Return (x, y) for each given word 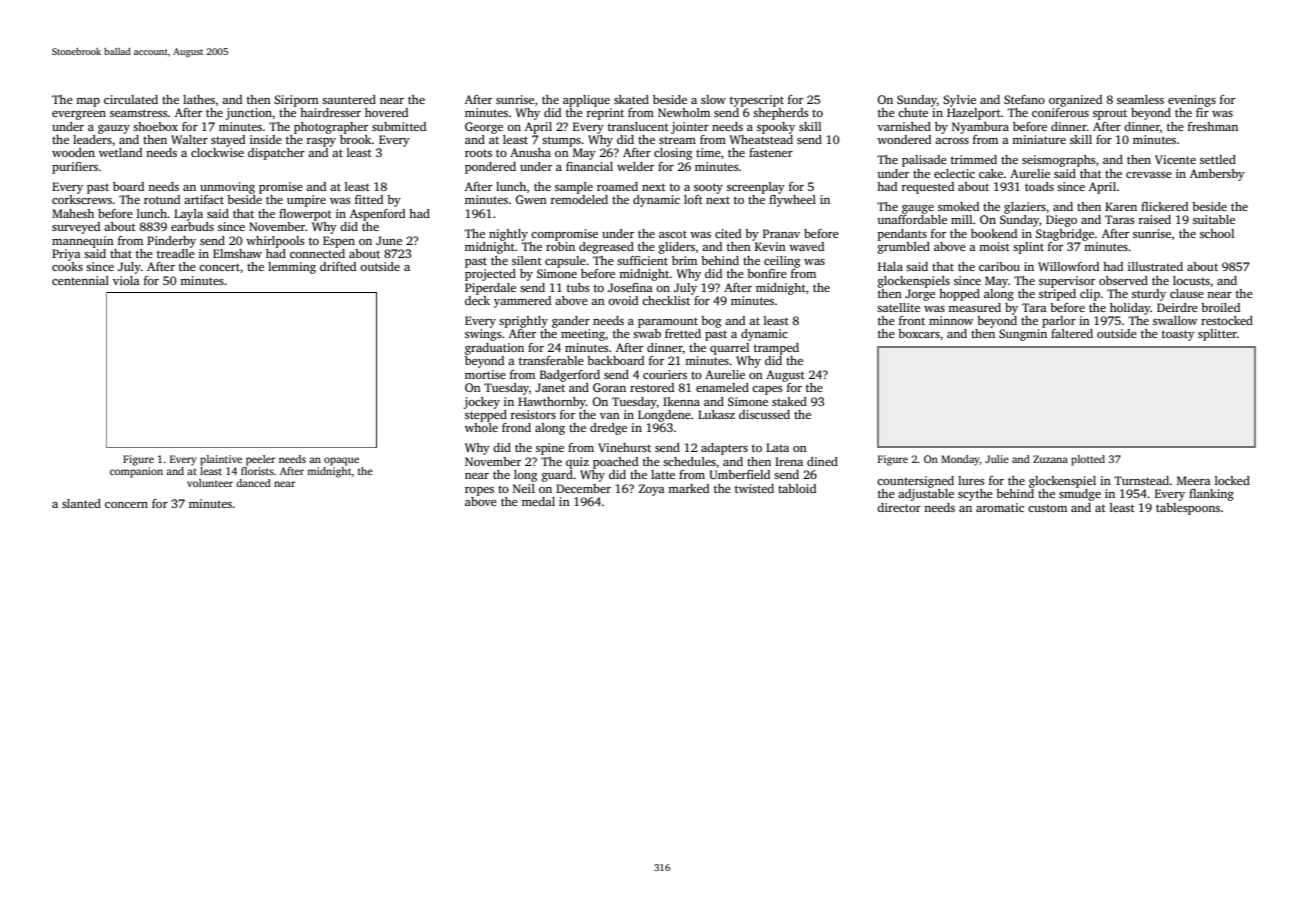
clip (1090, 295)
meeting (583, 335)
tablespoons (1188, 509)
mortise (485, 374)
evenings (1192, 101)
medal (538, 501)
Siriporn (296, 101)
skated (631, 99)
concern (126, 505)
